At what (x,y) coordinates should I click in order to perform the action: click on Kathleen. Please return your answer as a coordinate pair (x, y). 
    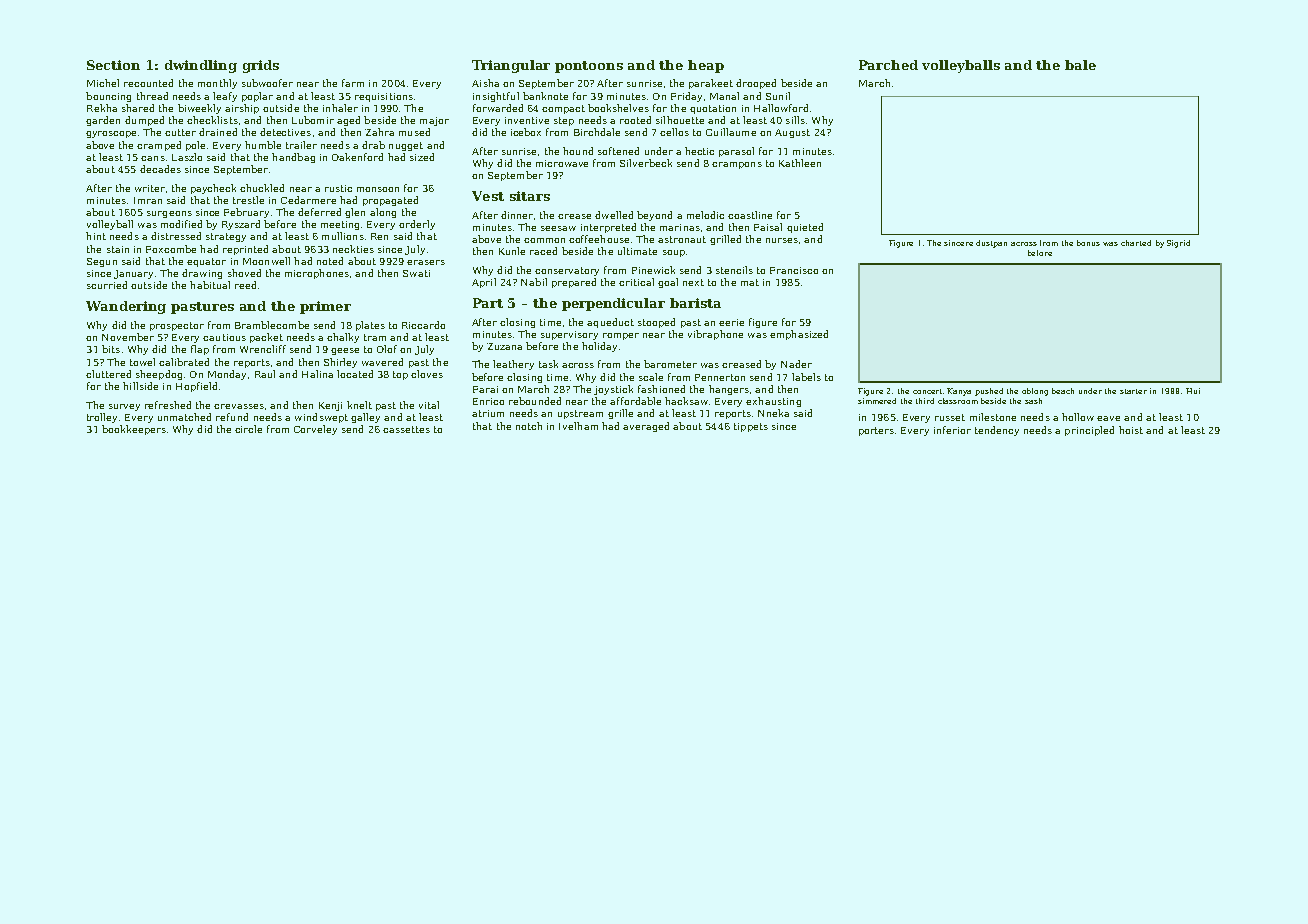
    Looking at the image, I should click on (800, 163).
